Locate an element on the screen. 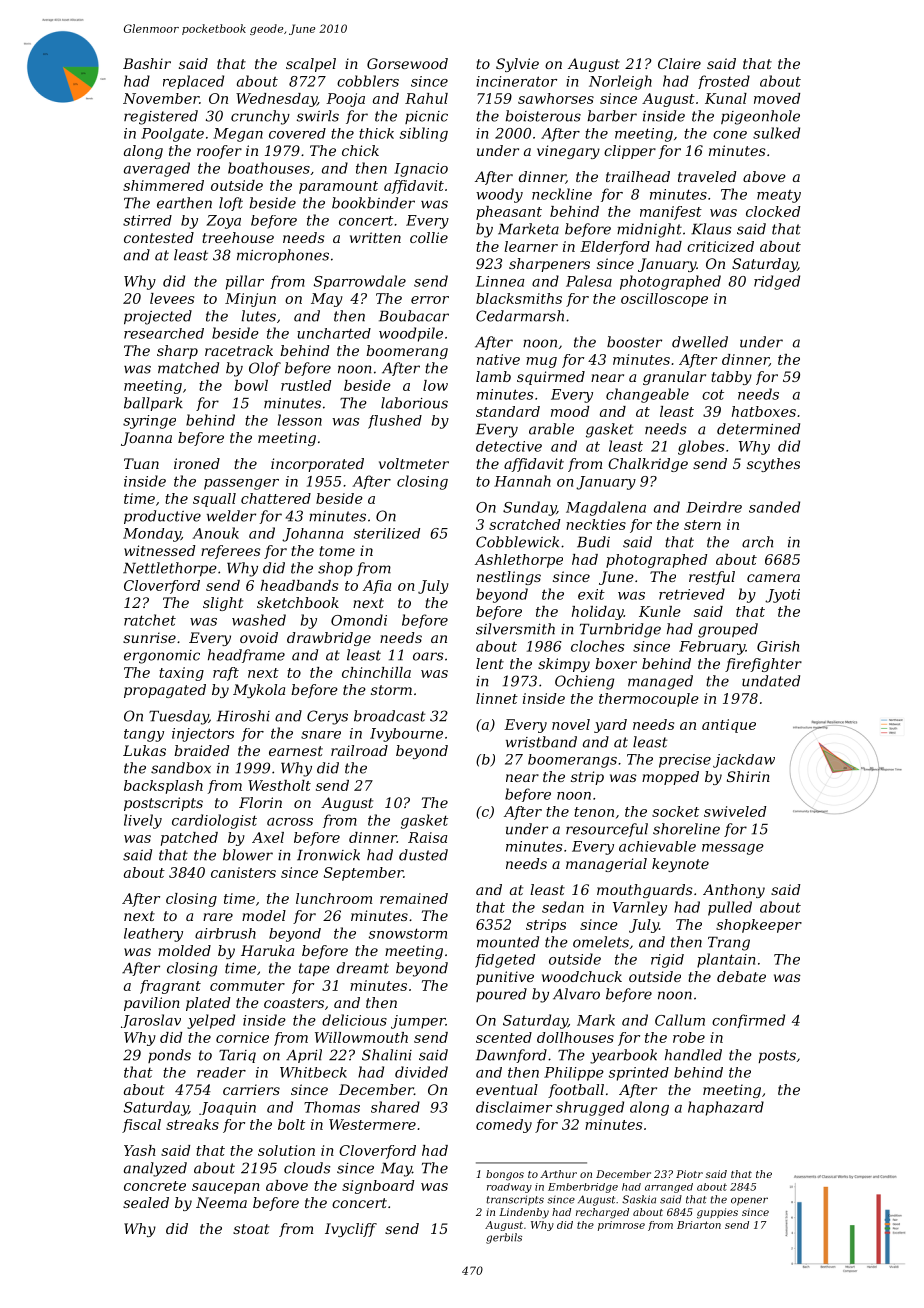  Claire is located at coordinates (679, 63).
